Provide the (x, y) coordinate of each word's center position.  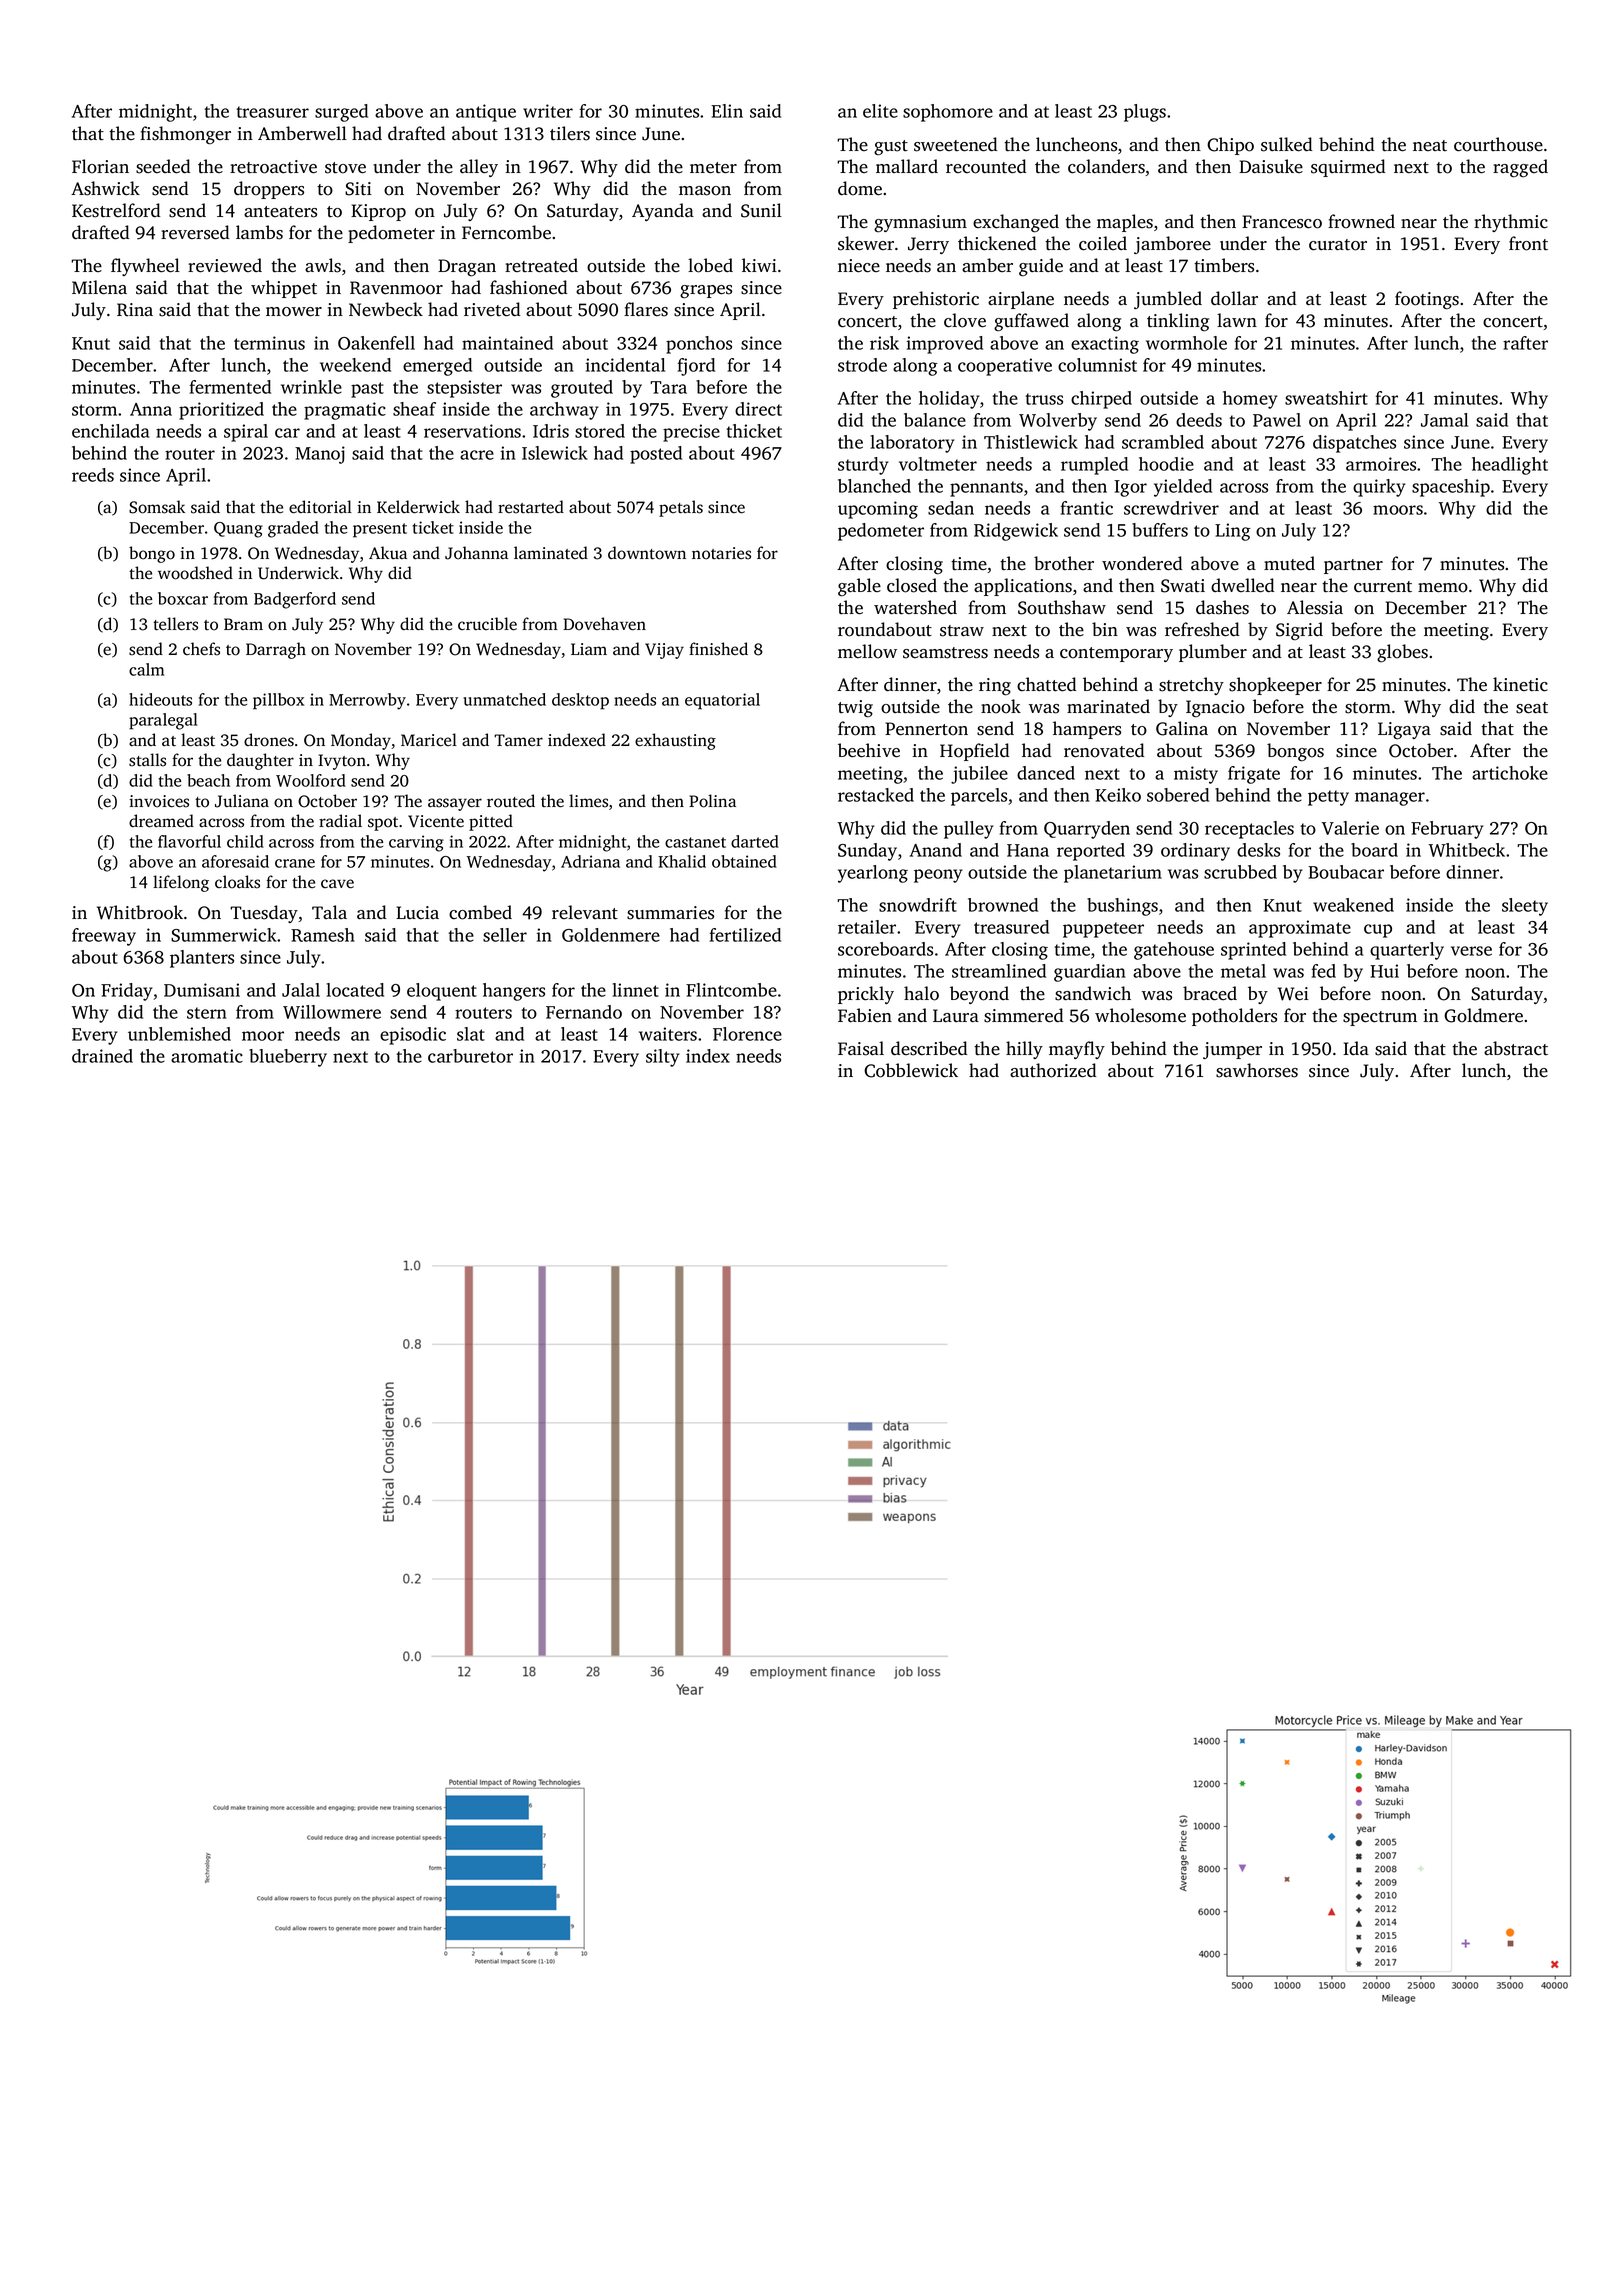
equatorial (722, 701)
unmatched (504, 699)
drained (102, 1056)
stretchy (1191, 686)
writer (548, 111)
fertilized (745, 935)
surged (341, 113)
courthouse (1498, 144)
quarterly (1407, 951)
